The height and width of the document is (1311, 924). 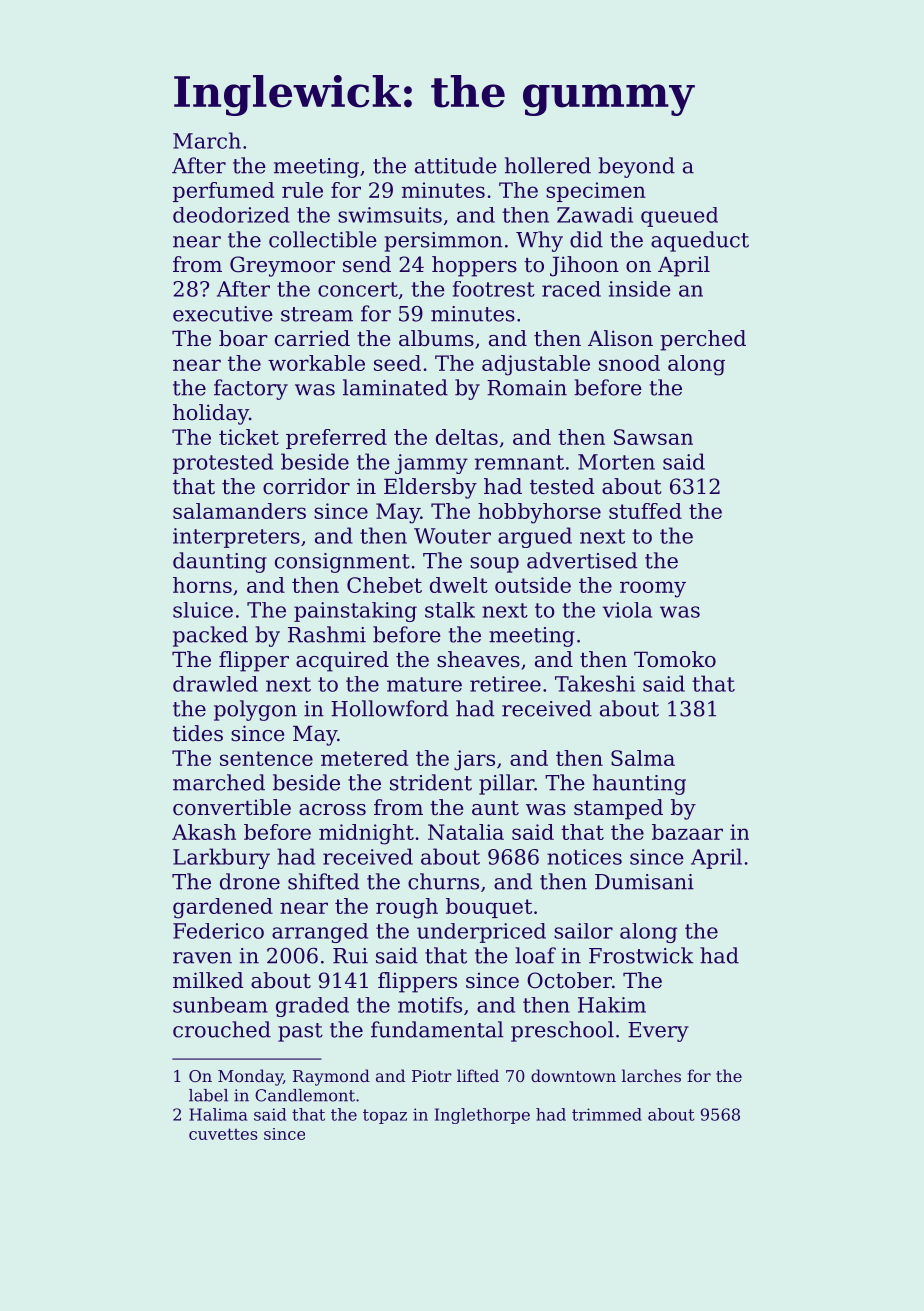 I want to click on consignment, so click(x=342, y=563).
